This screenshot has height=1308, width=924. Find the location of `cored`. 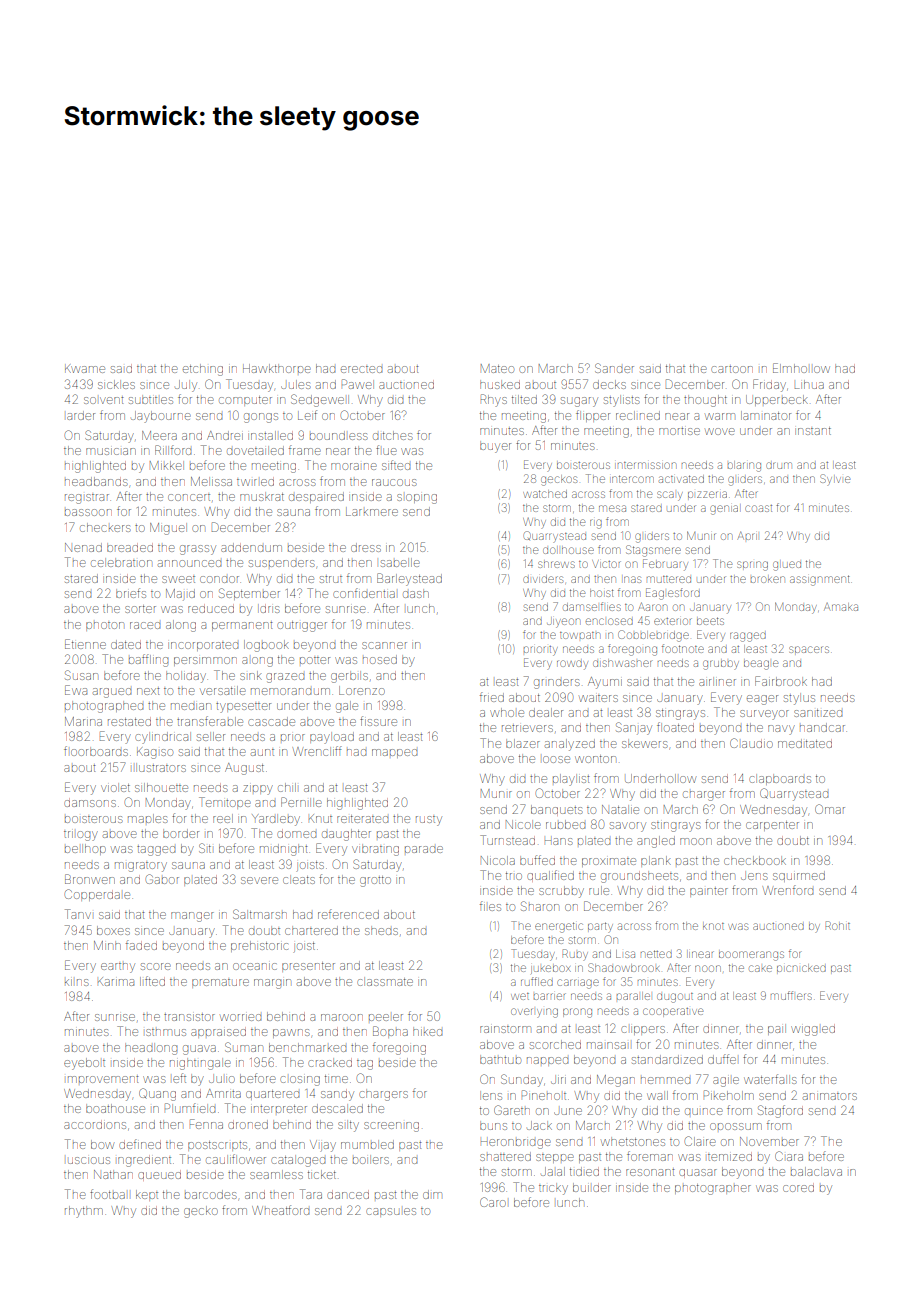

cored is located at coordinates (798, 1188).
